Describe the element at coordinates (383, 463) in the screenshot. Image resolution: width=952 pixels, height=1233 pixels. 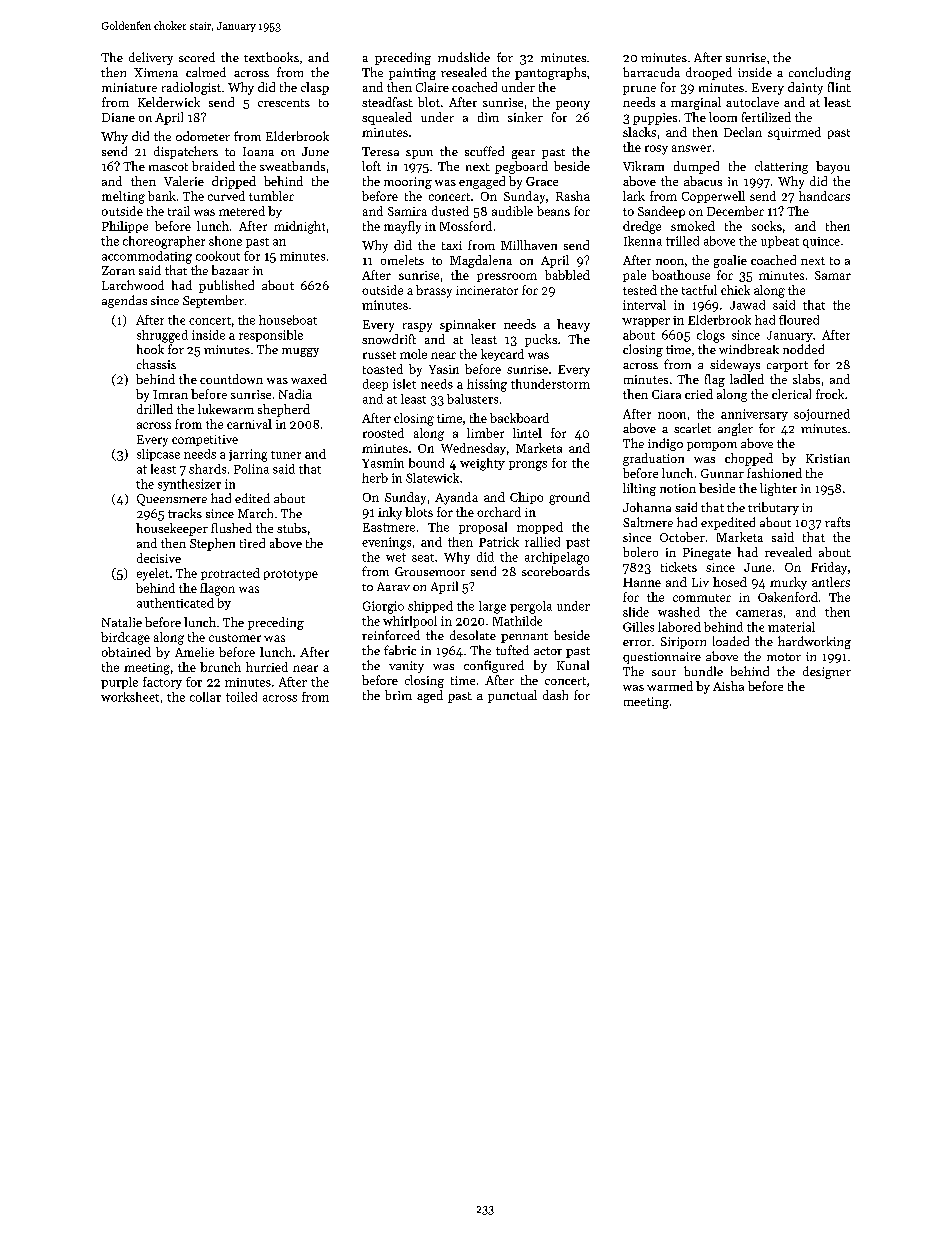
I see `Yasmin` at that location.
